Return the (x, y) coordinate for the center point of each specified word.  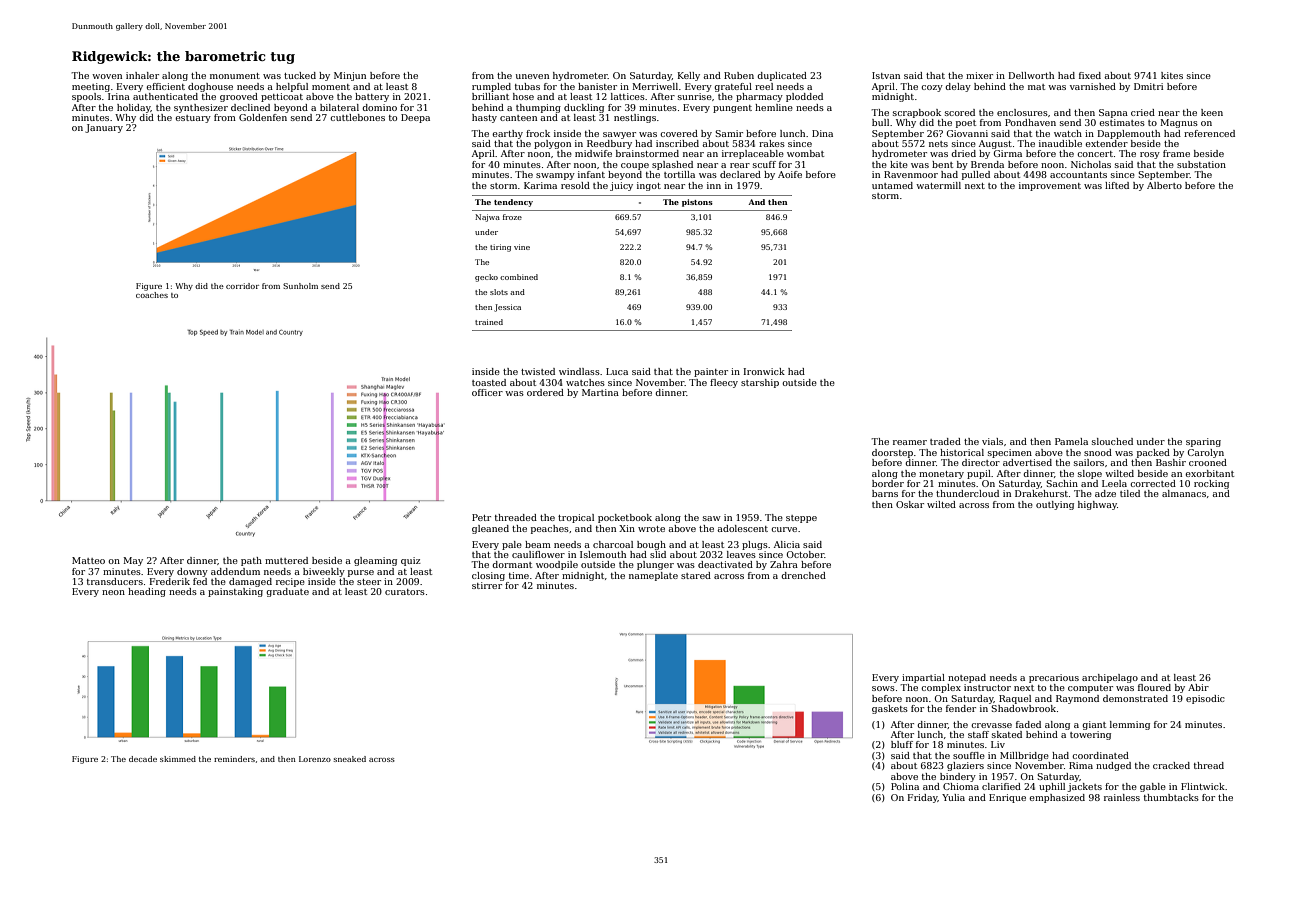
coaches (152, 295)
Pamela (1071, 441)
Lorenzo (315, 759)
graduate (287, 592)
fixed (1090, 75)
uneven (532, 76)
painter (711, 372)
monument (235, 76)
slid (658, 554)
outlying (1055, 505)
